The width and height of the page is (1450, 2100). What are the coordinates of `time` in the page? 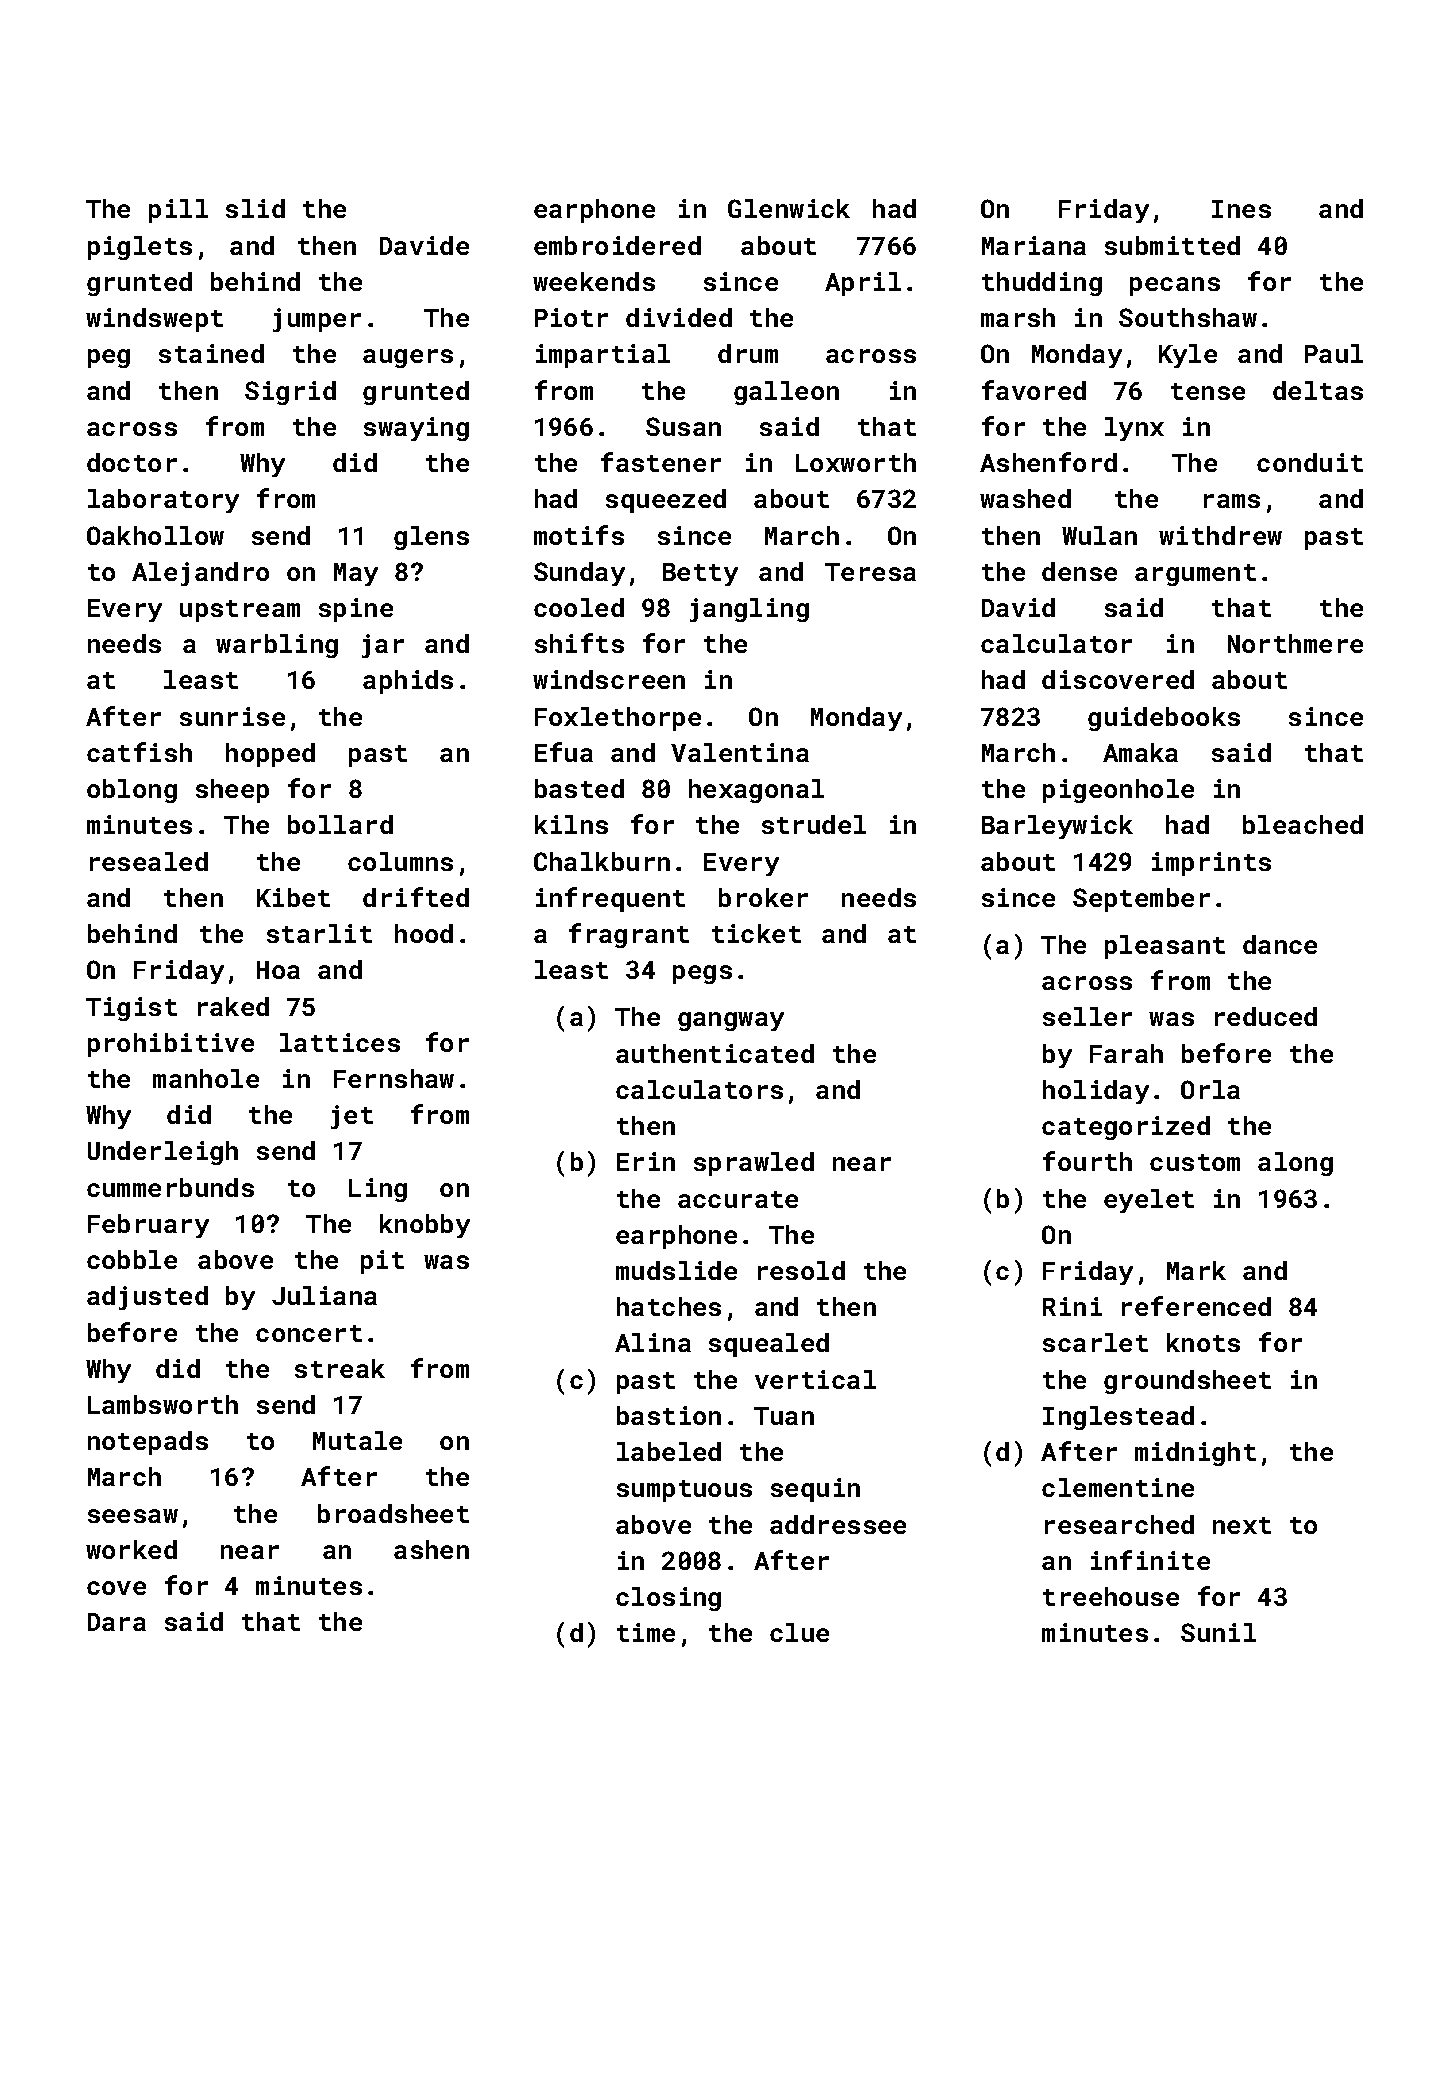 It's located at (646, 1632).
